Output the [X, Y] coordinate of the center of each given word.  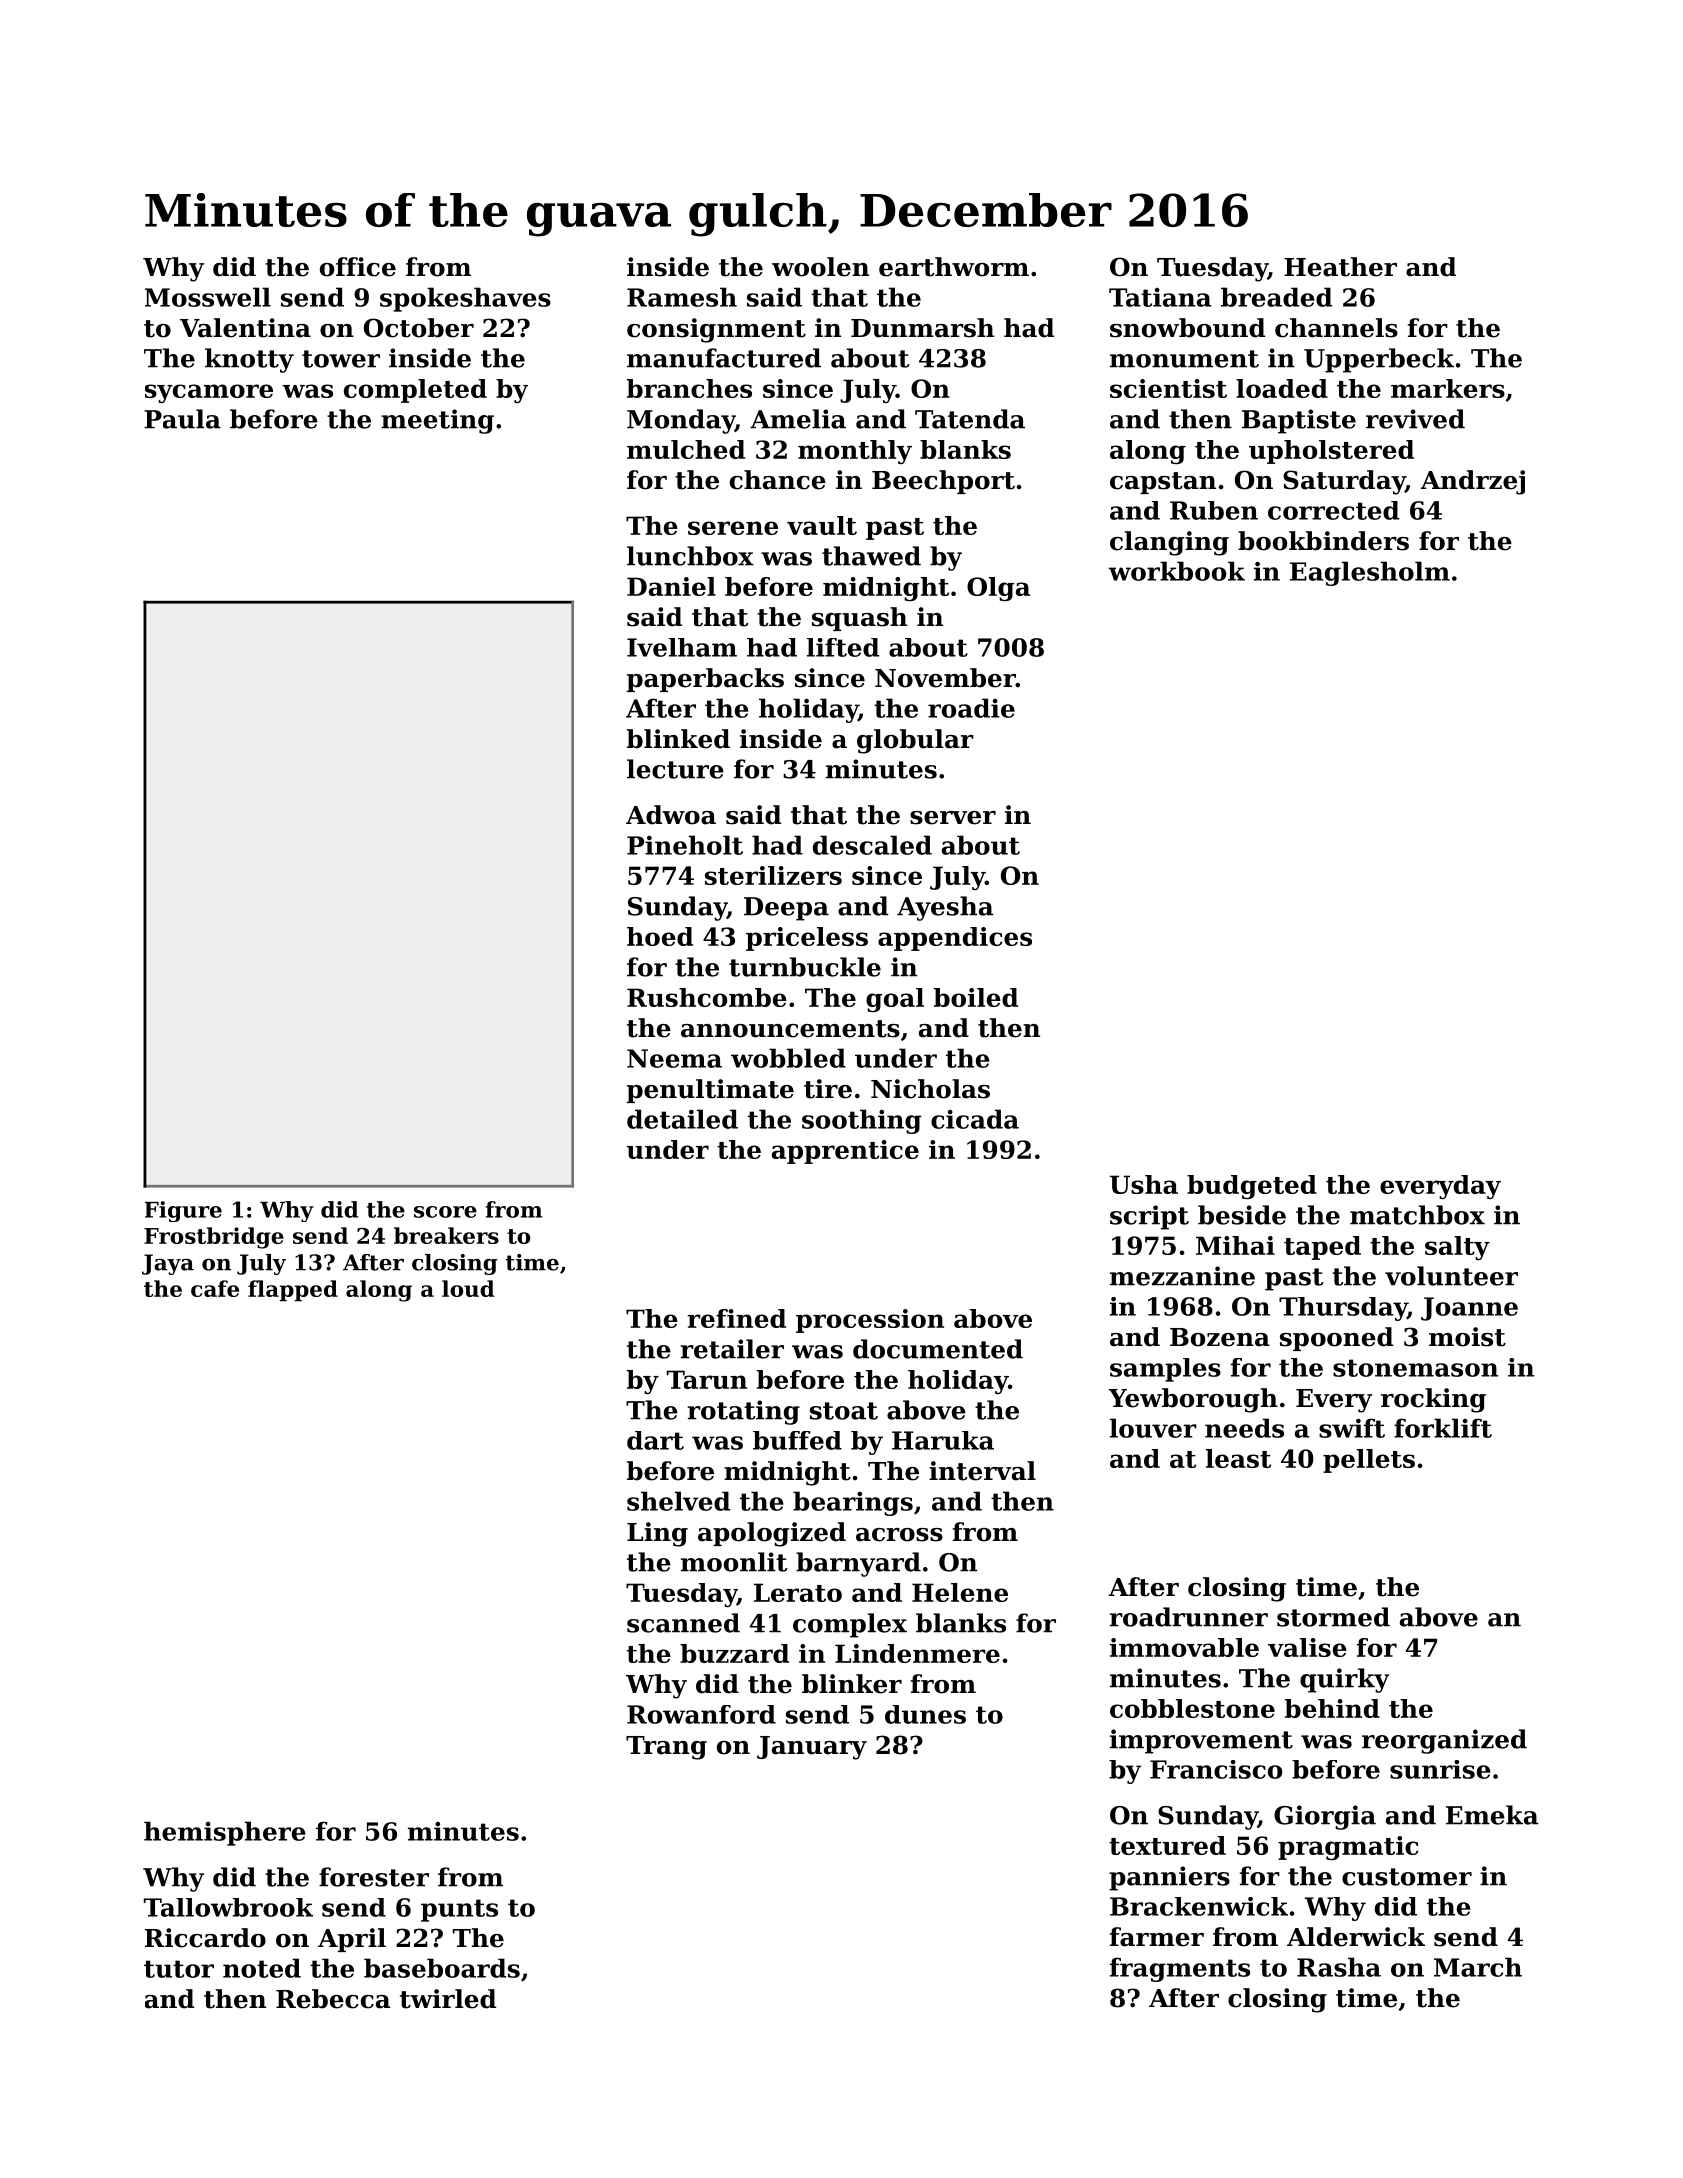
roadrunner [1189, 1617]
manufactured [724, 358]
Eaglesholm [1370, 573]
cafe [215, 1288]
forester [374, 1877]
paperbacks [705, 680]
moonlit [734, 1562]
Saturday [1344, 482]
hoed [660, 936]
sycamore [209, 393]
